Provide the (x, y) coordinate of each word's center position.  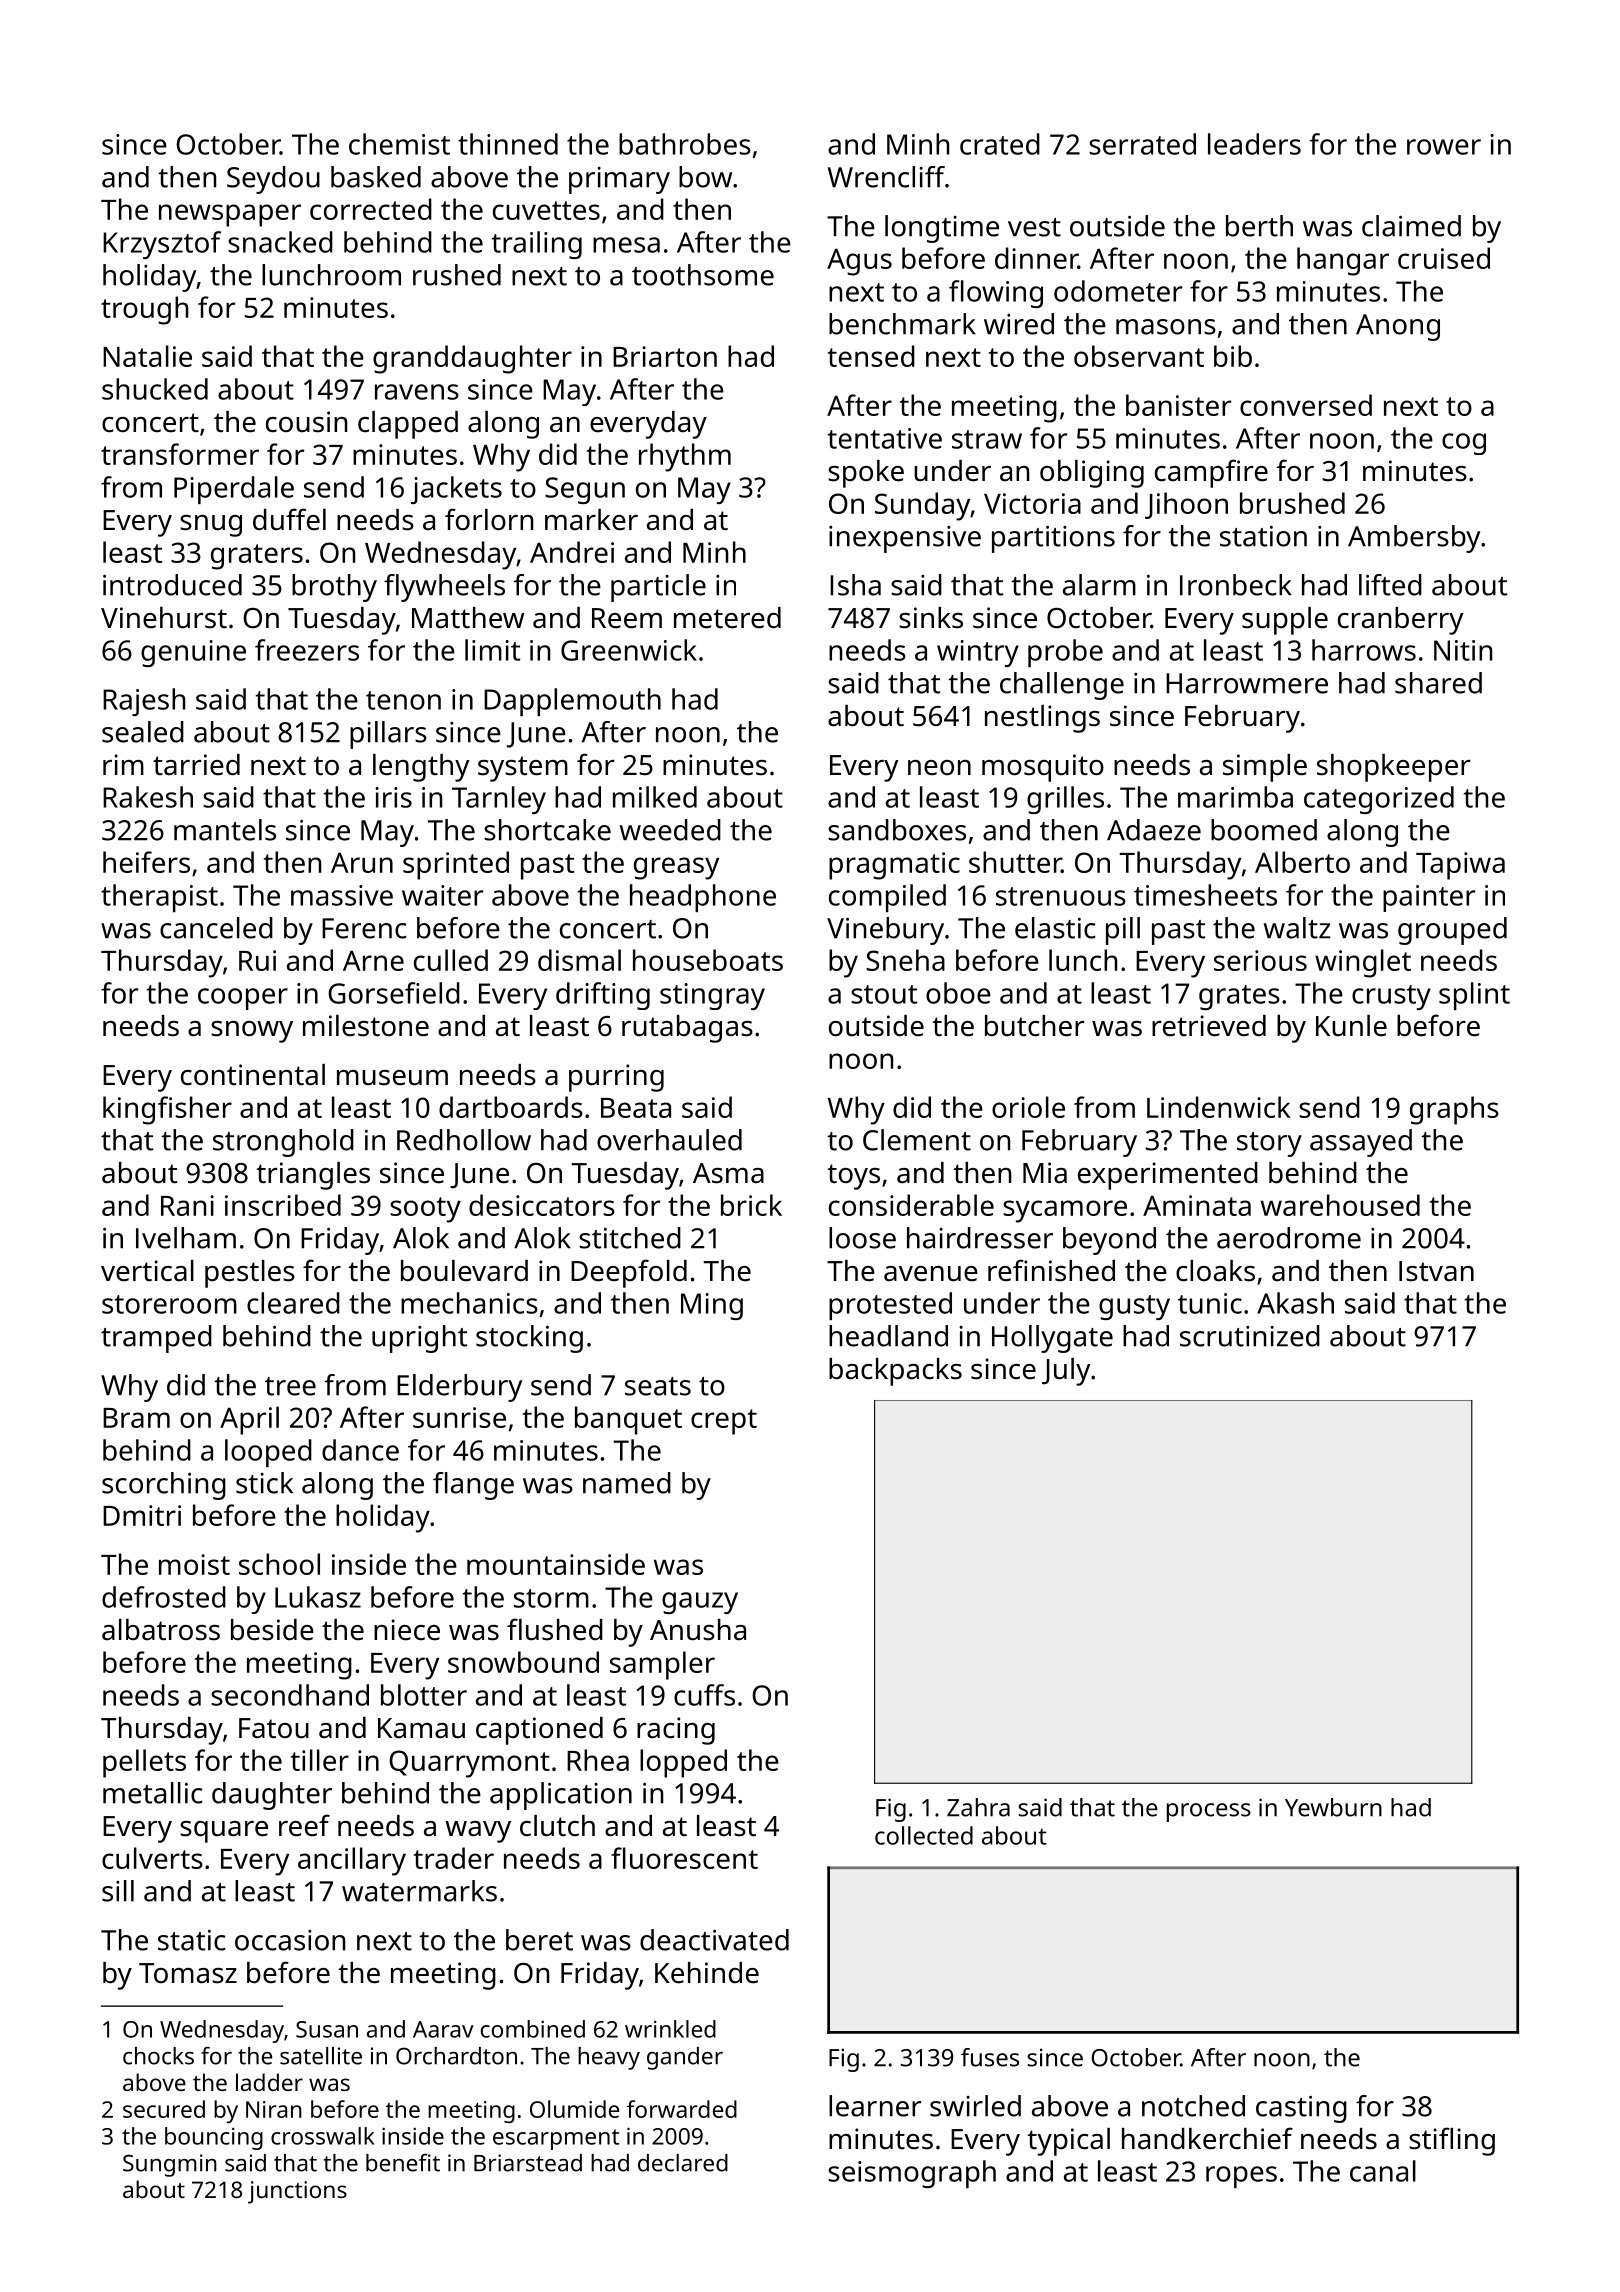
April (249, 1420)
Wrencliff (886, 177)
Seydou (273, 180)
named (627, 1483)
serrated (1142, 144)
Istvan (1436, 1271)
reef (304, 1825)
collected (924, 1835)
